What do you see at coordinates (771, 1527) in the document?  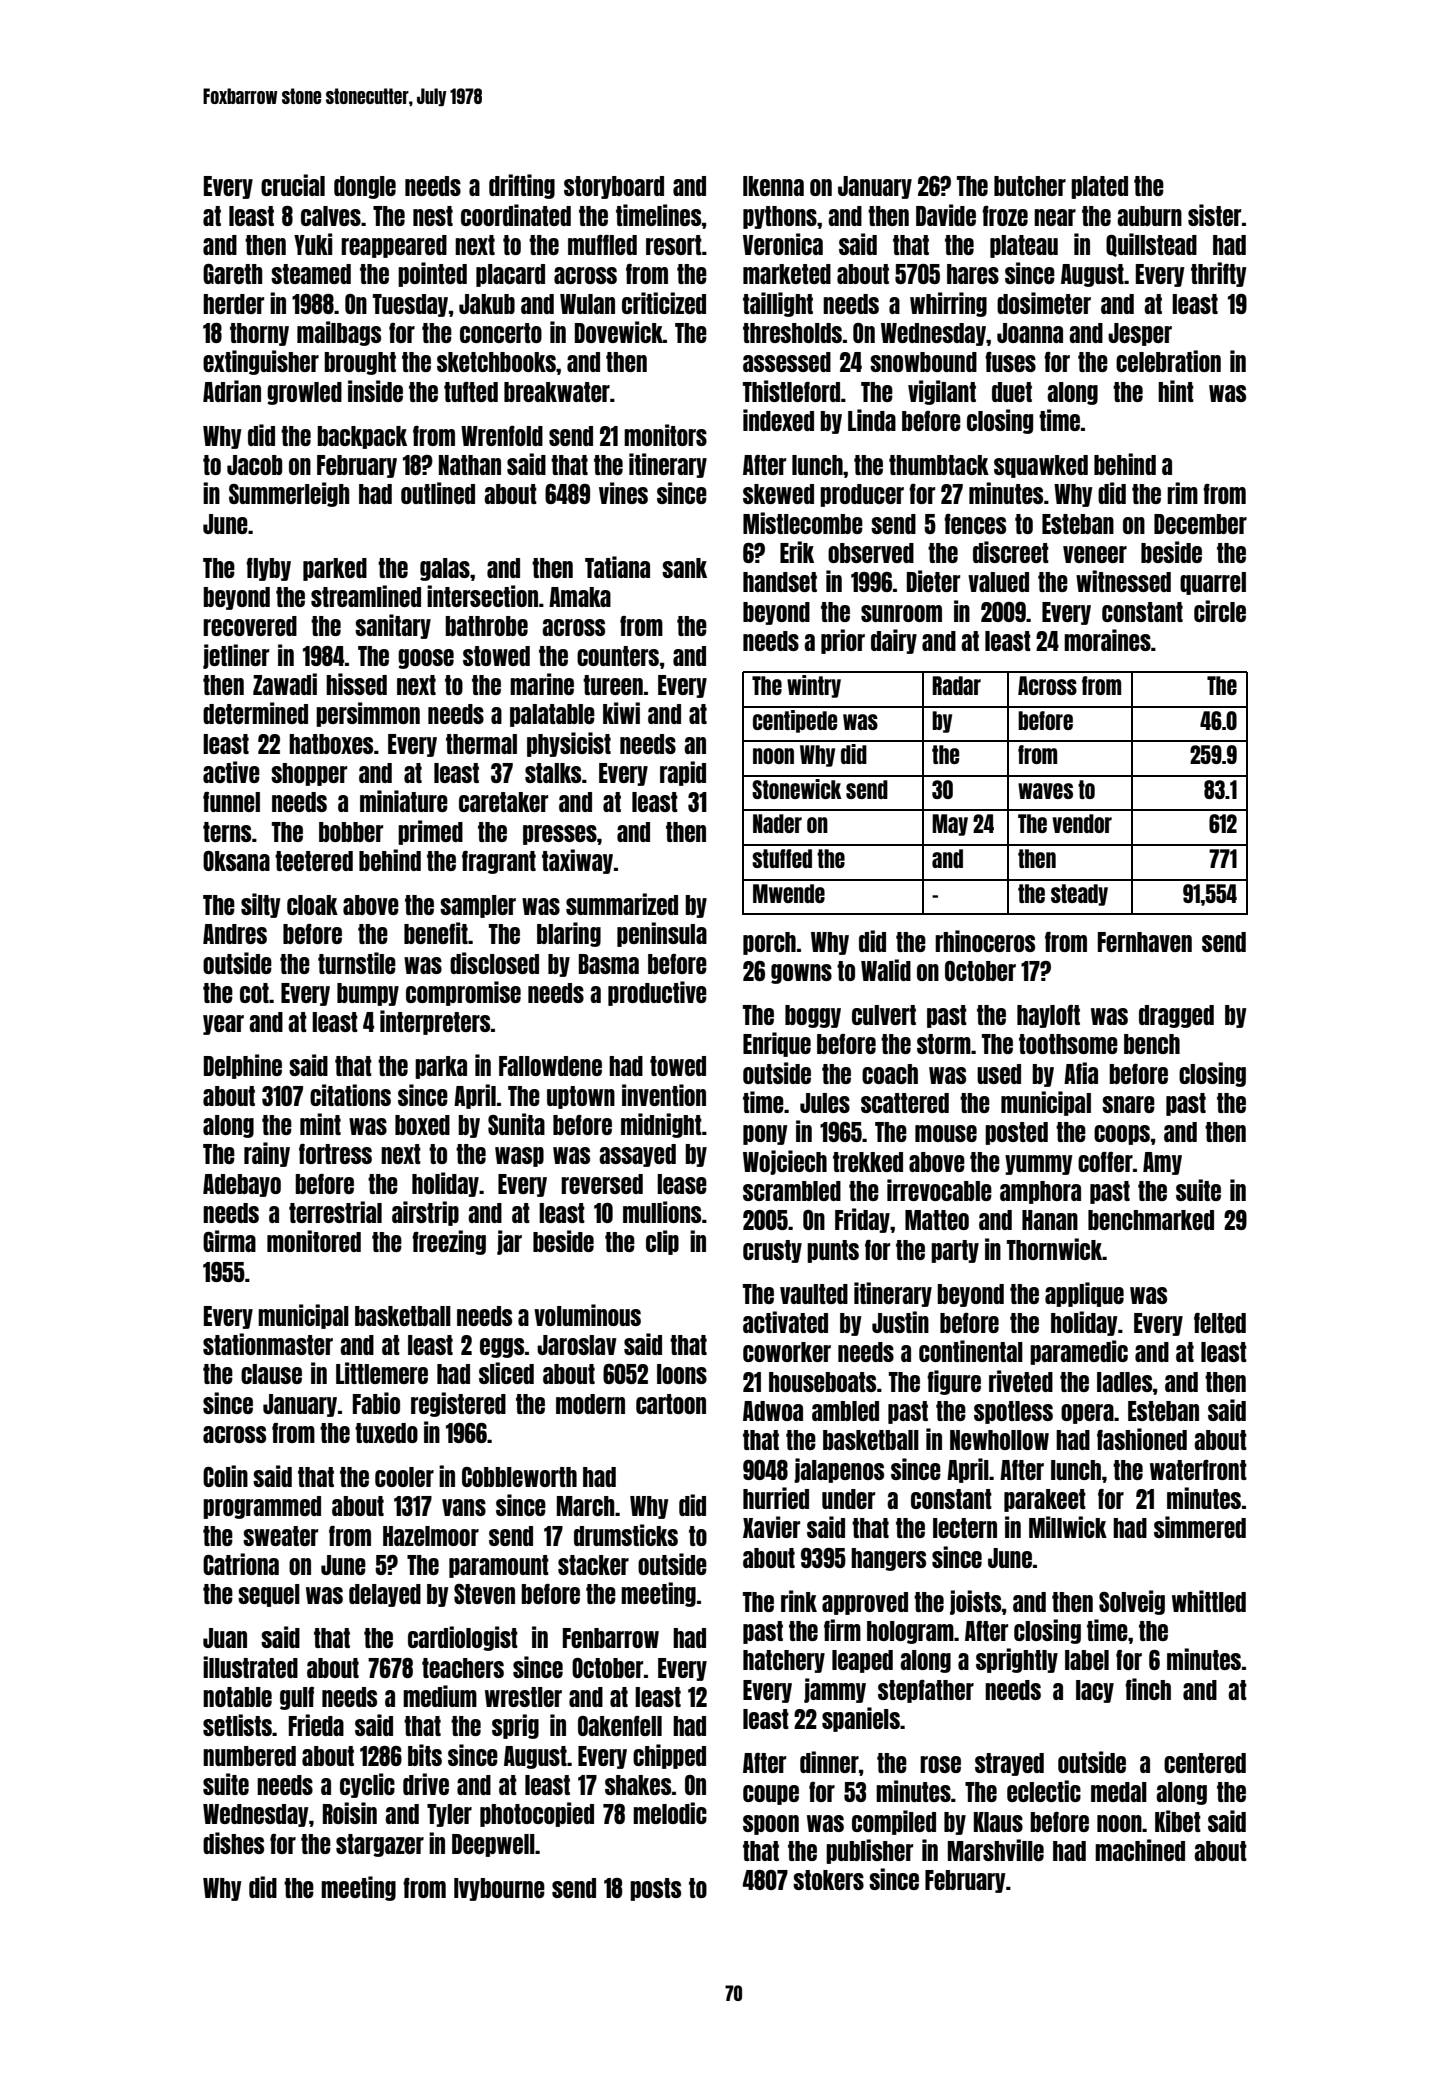 I see `Xavier` at bounding box center [771, 1527].
